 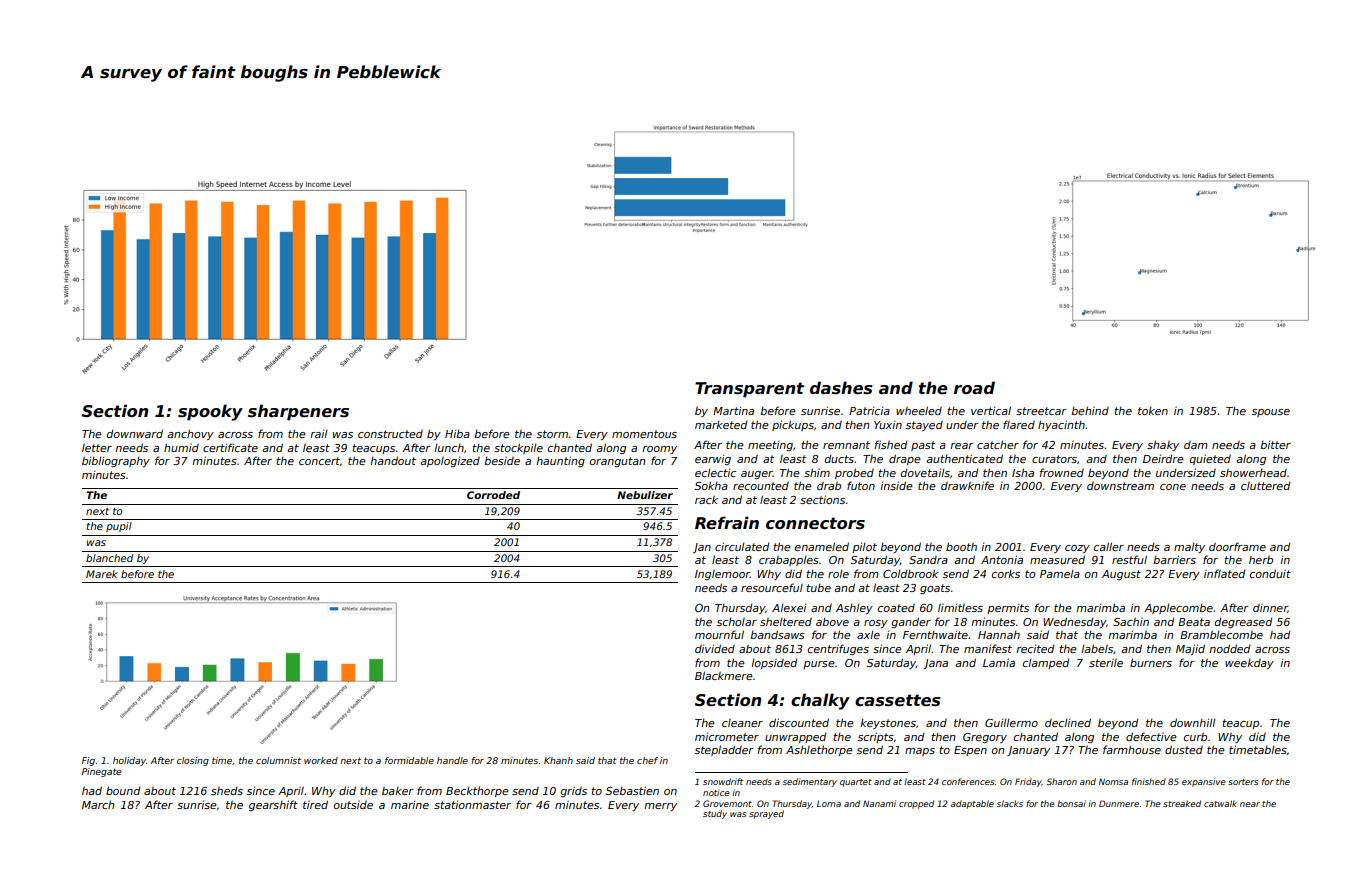 I want to click on slacks, so click(x=1010, y=803).
